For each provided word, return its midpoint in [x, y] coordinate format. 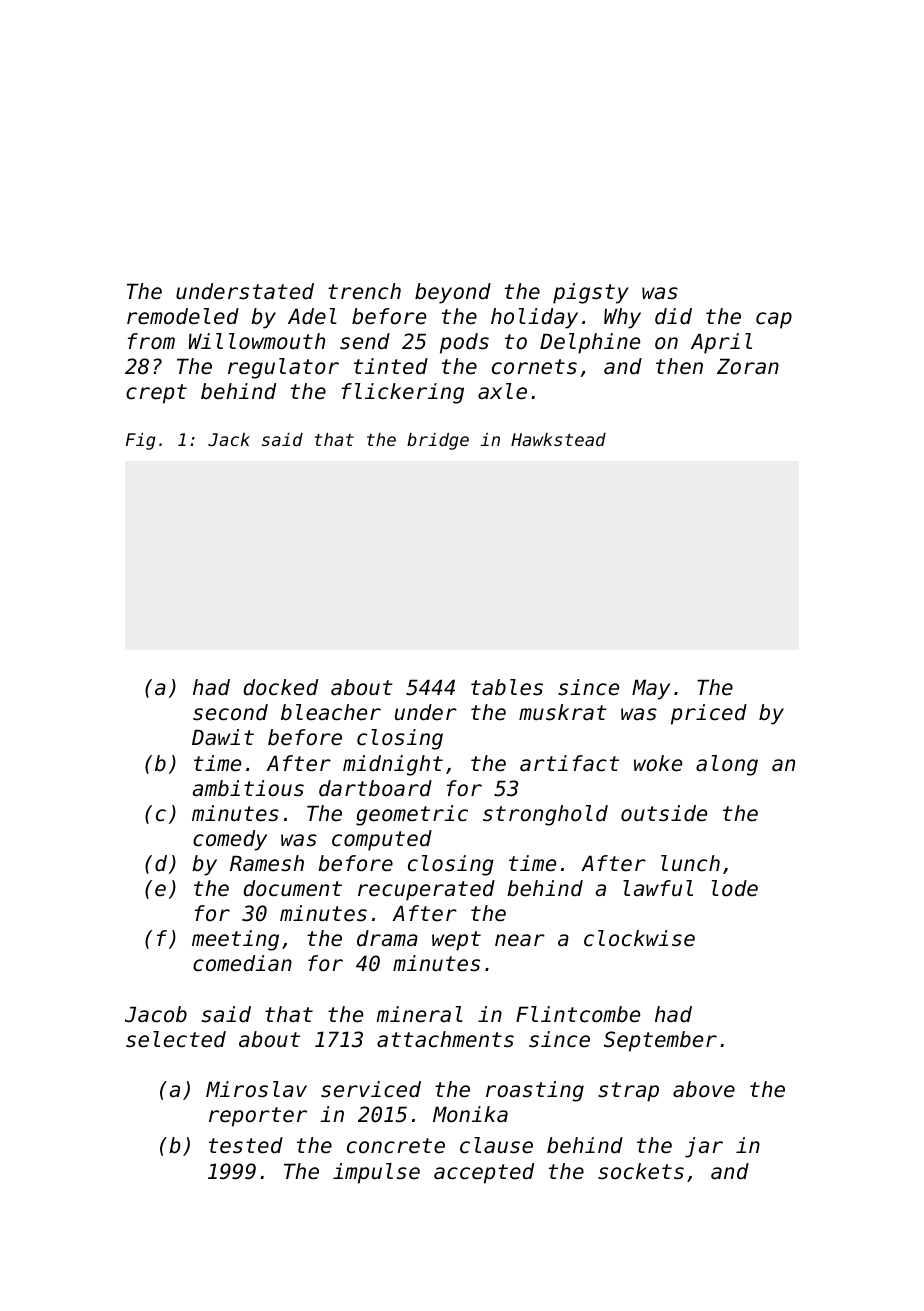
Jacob [156, 1014]
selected [176, 1039]
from [151, 341]
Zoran [748, 366]
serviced [371, 1089]
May [651, 689]
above [704, 1089]
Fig [141, 441]
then [679, 366]
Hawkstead [558, 439]
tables [507, 687]
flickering [403, 393]
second [230, 712]
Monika [470, 1114]
